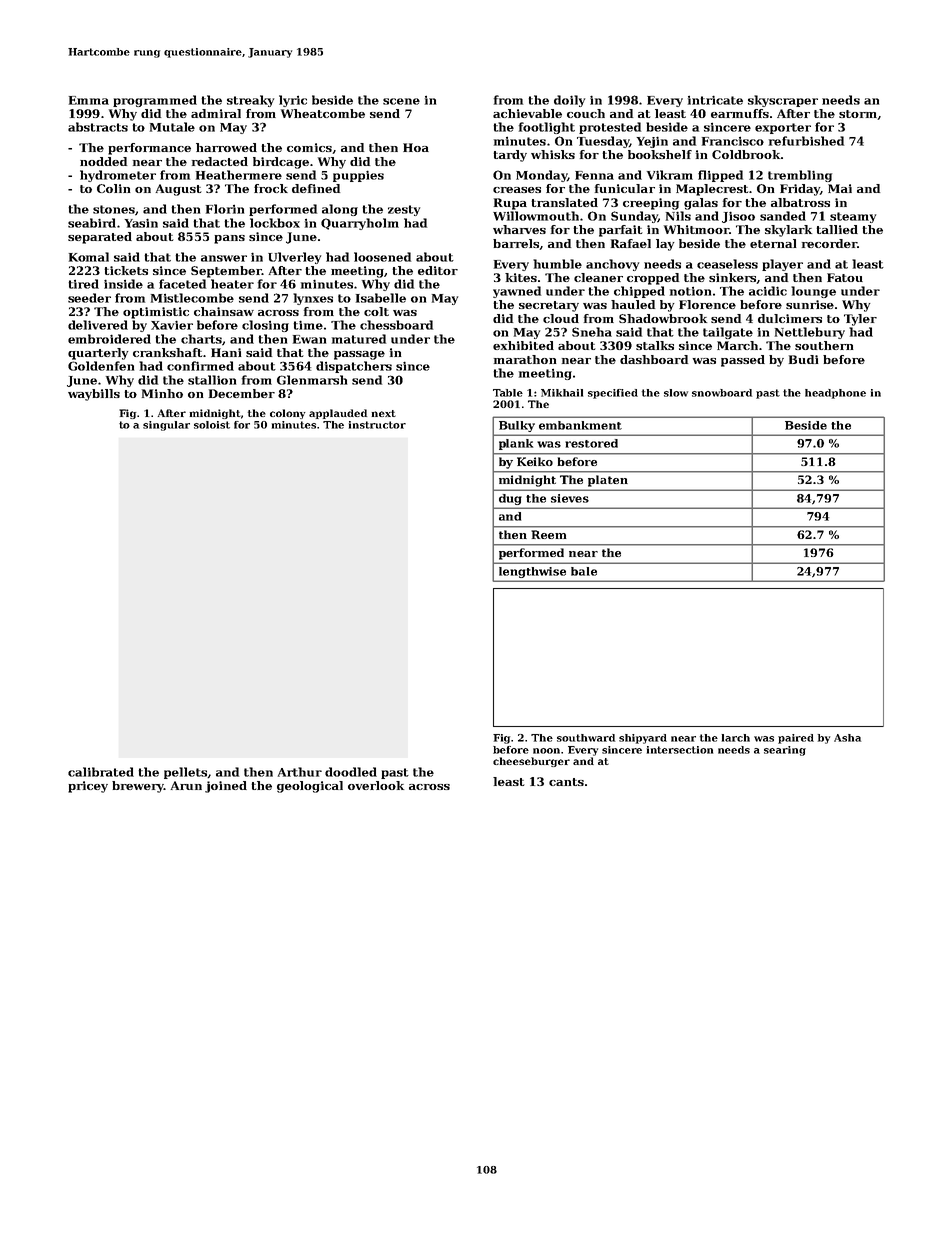  Describe the element at coordinates (396, 325) in the screenshot. I see `chessboard` at that location.
